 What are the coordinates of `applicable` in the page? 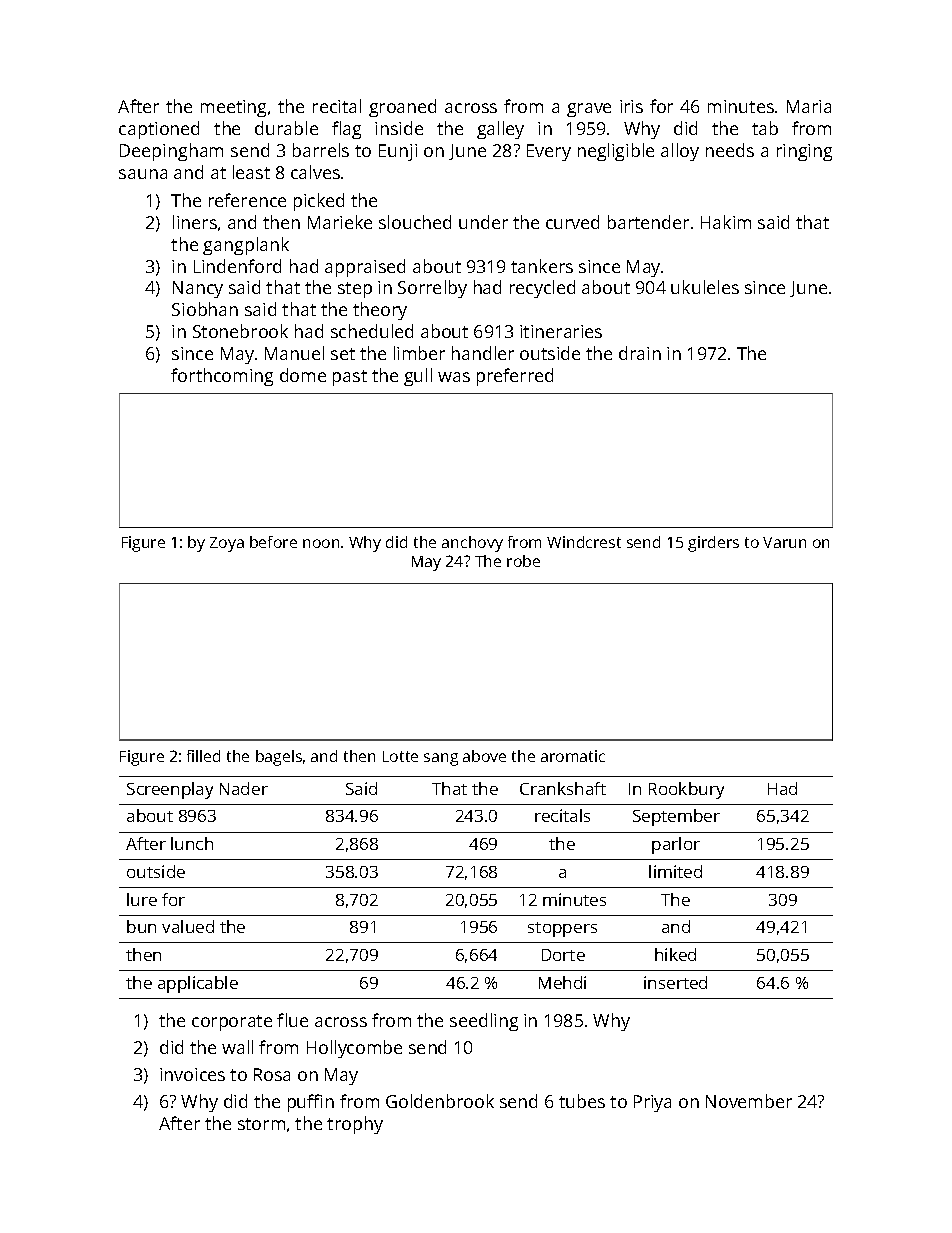 It's located at (198, 984).
